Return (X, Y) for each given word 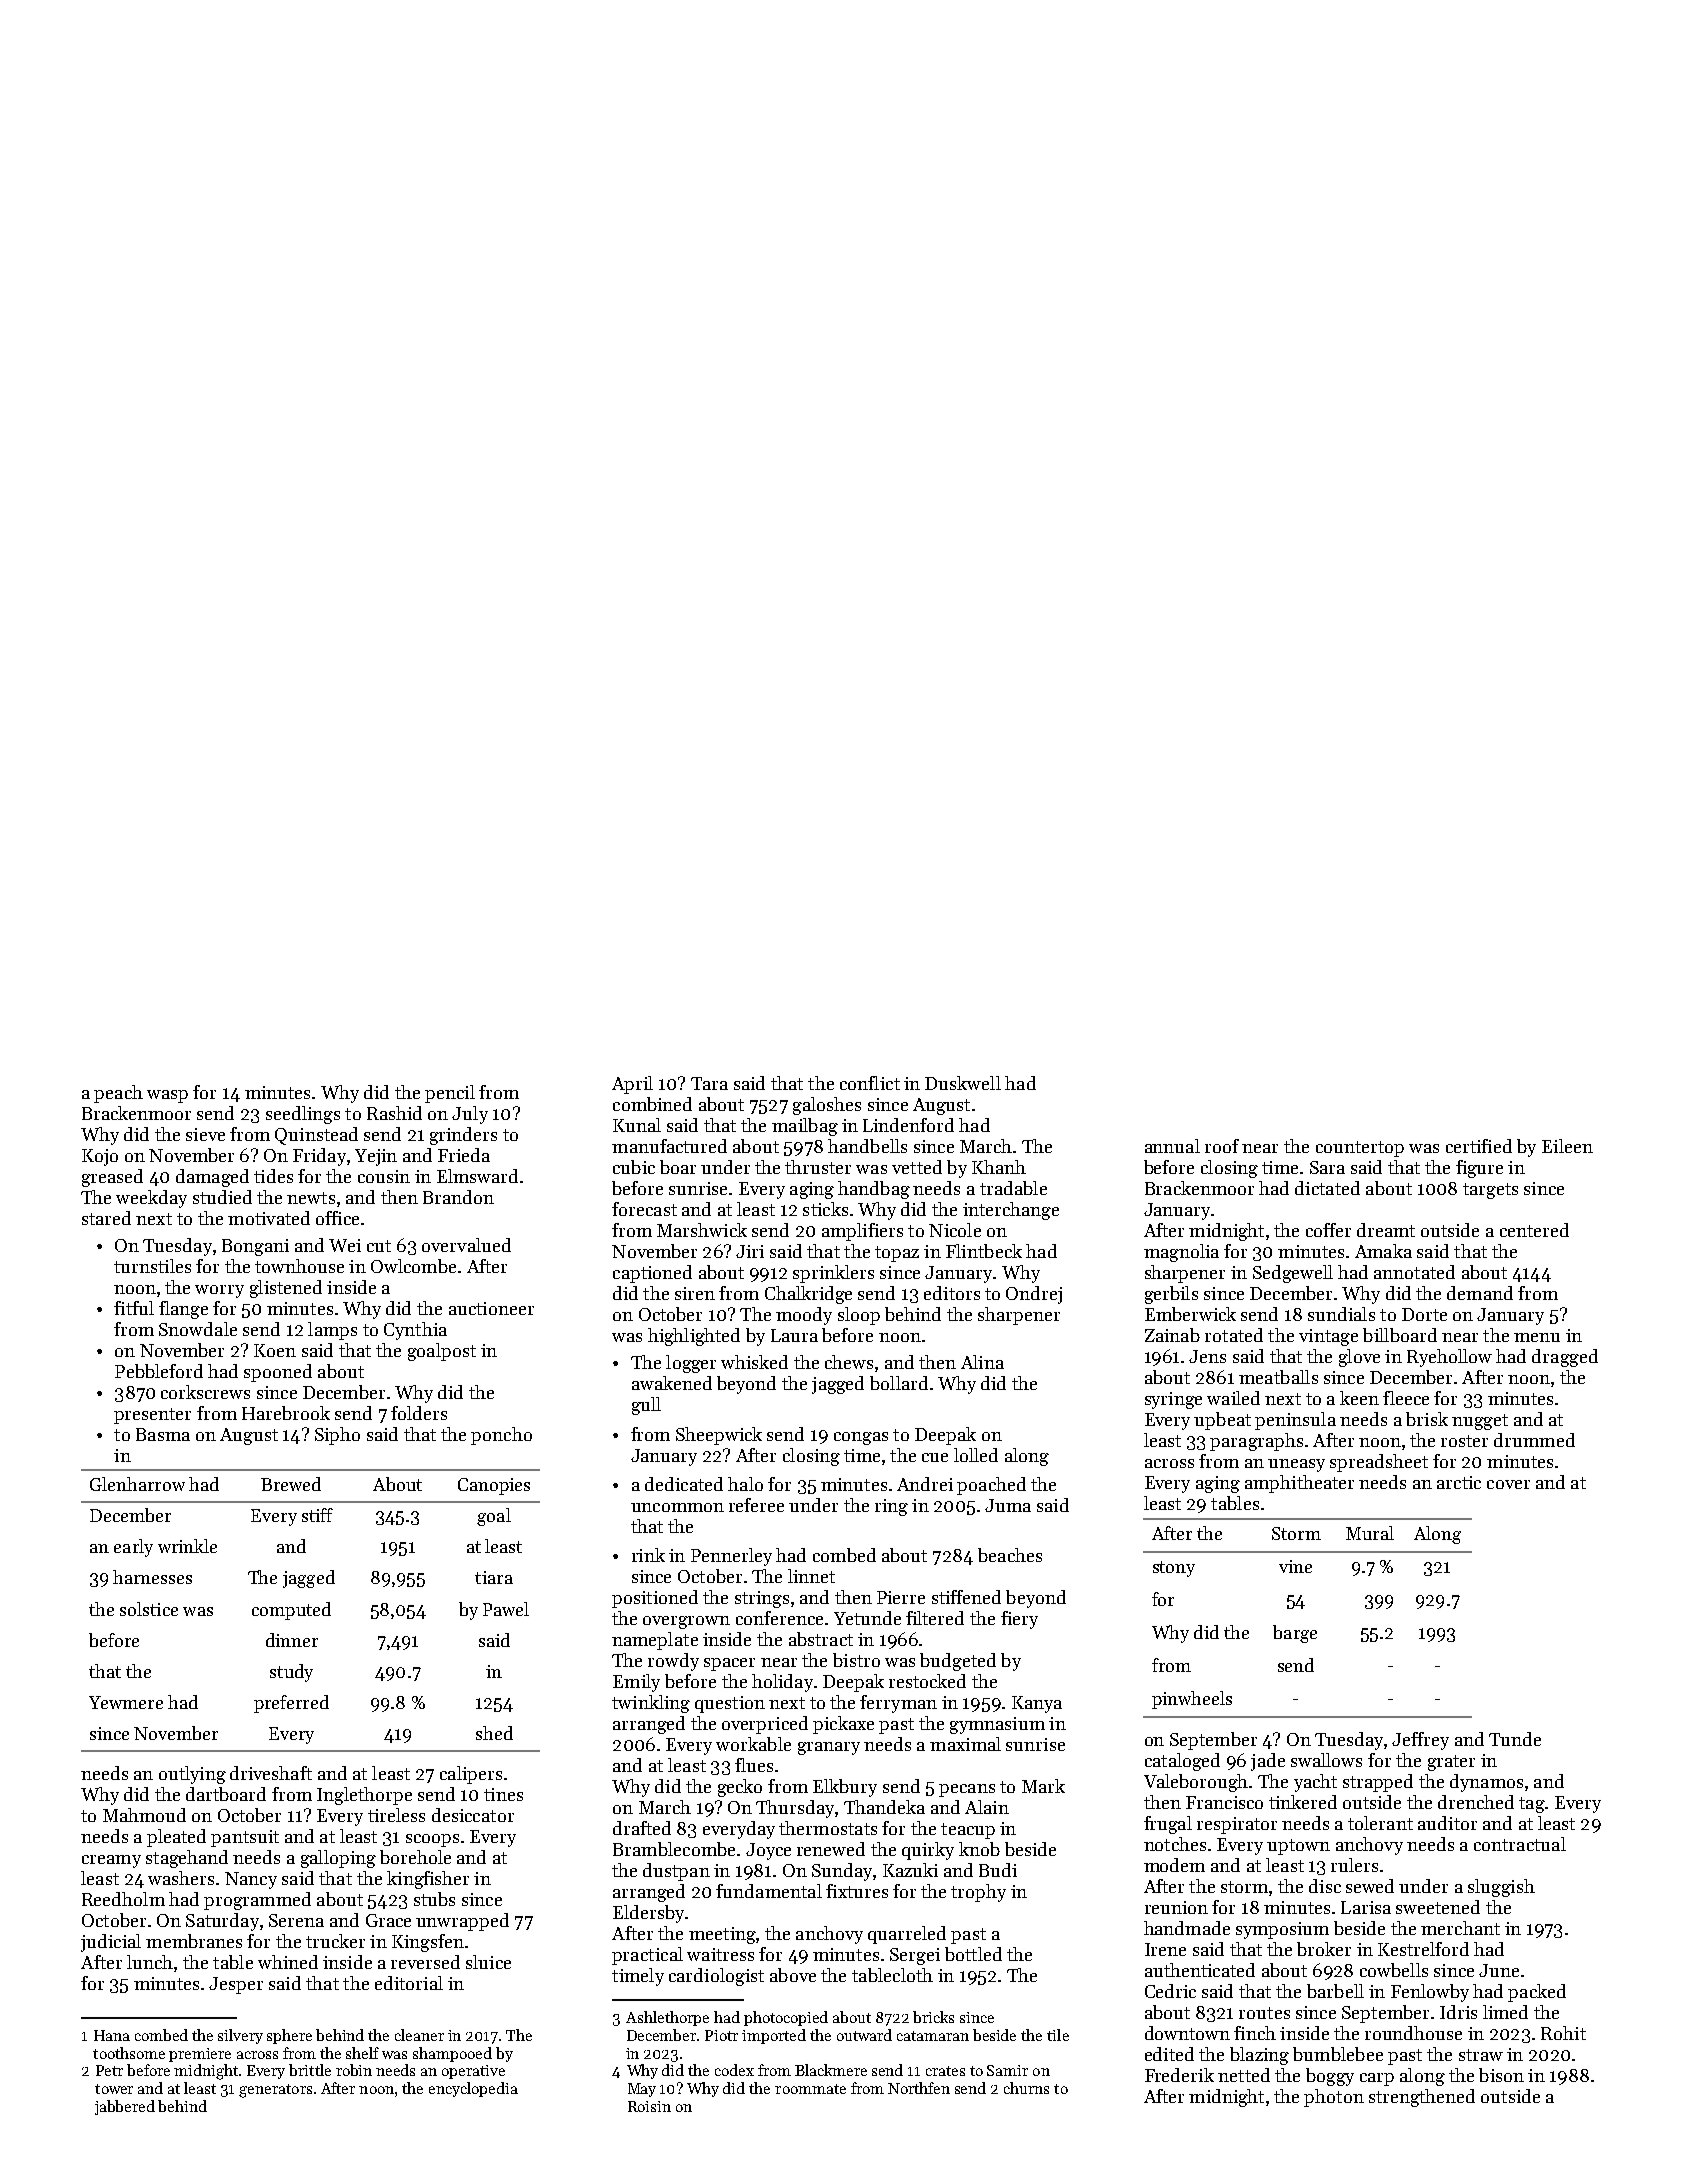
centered (1534, 1230)
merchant (1460, 1928)
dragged (1565, 1358)
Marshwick (702, 1230)
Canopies (494, 1486)
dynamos (1486, 1783)
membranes (194, 1941)
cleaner (419, 2035)
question (730, 1704)
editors (952, 1293)
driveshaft (271, 1773)
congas (861, 1438)
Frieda (464, 1155)
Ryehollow (1449, 1358)
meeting (722, 1935)
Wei (345, 1245)
